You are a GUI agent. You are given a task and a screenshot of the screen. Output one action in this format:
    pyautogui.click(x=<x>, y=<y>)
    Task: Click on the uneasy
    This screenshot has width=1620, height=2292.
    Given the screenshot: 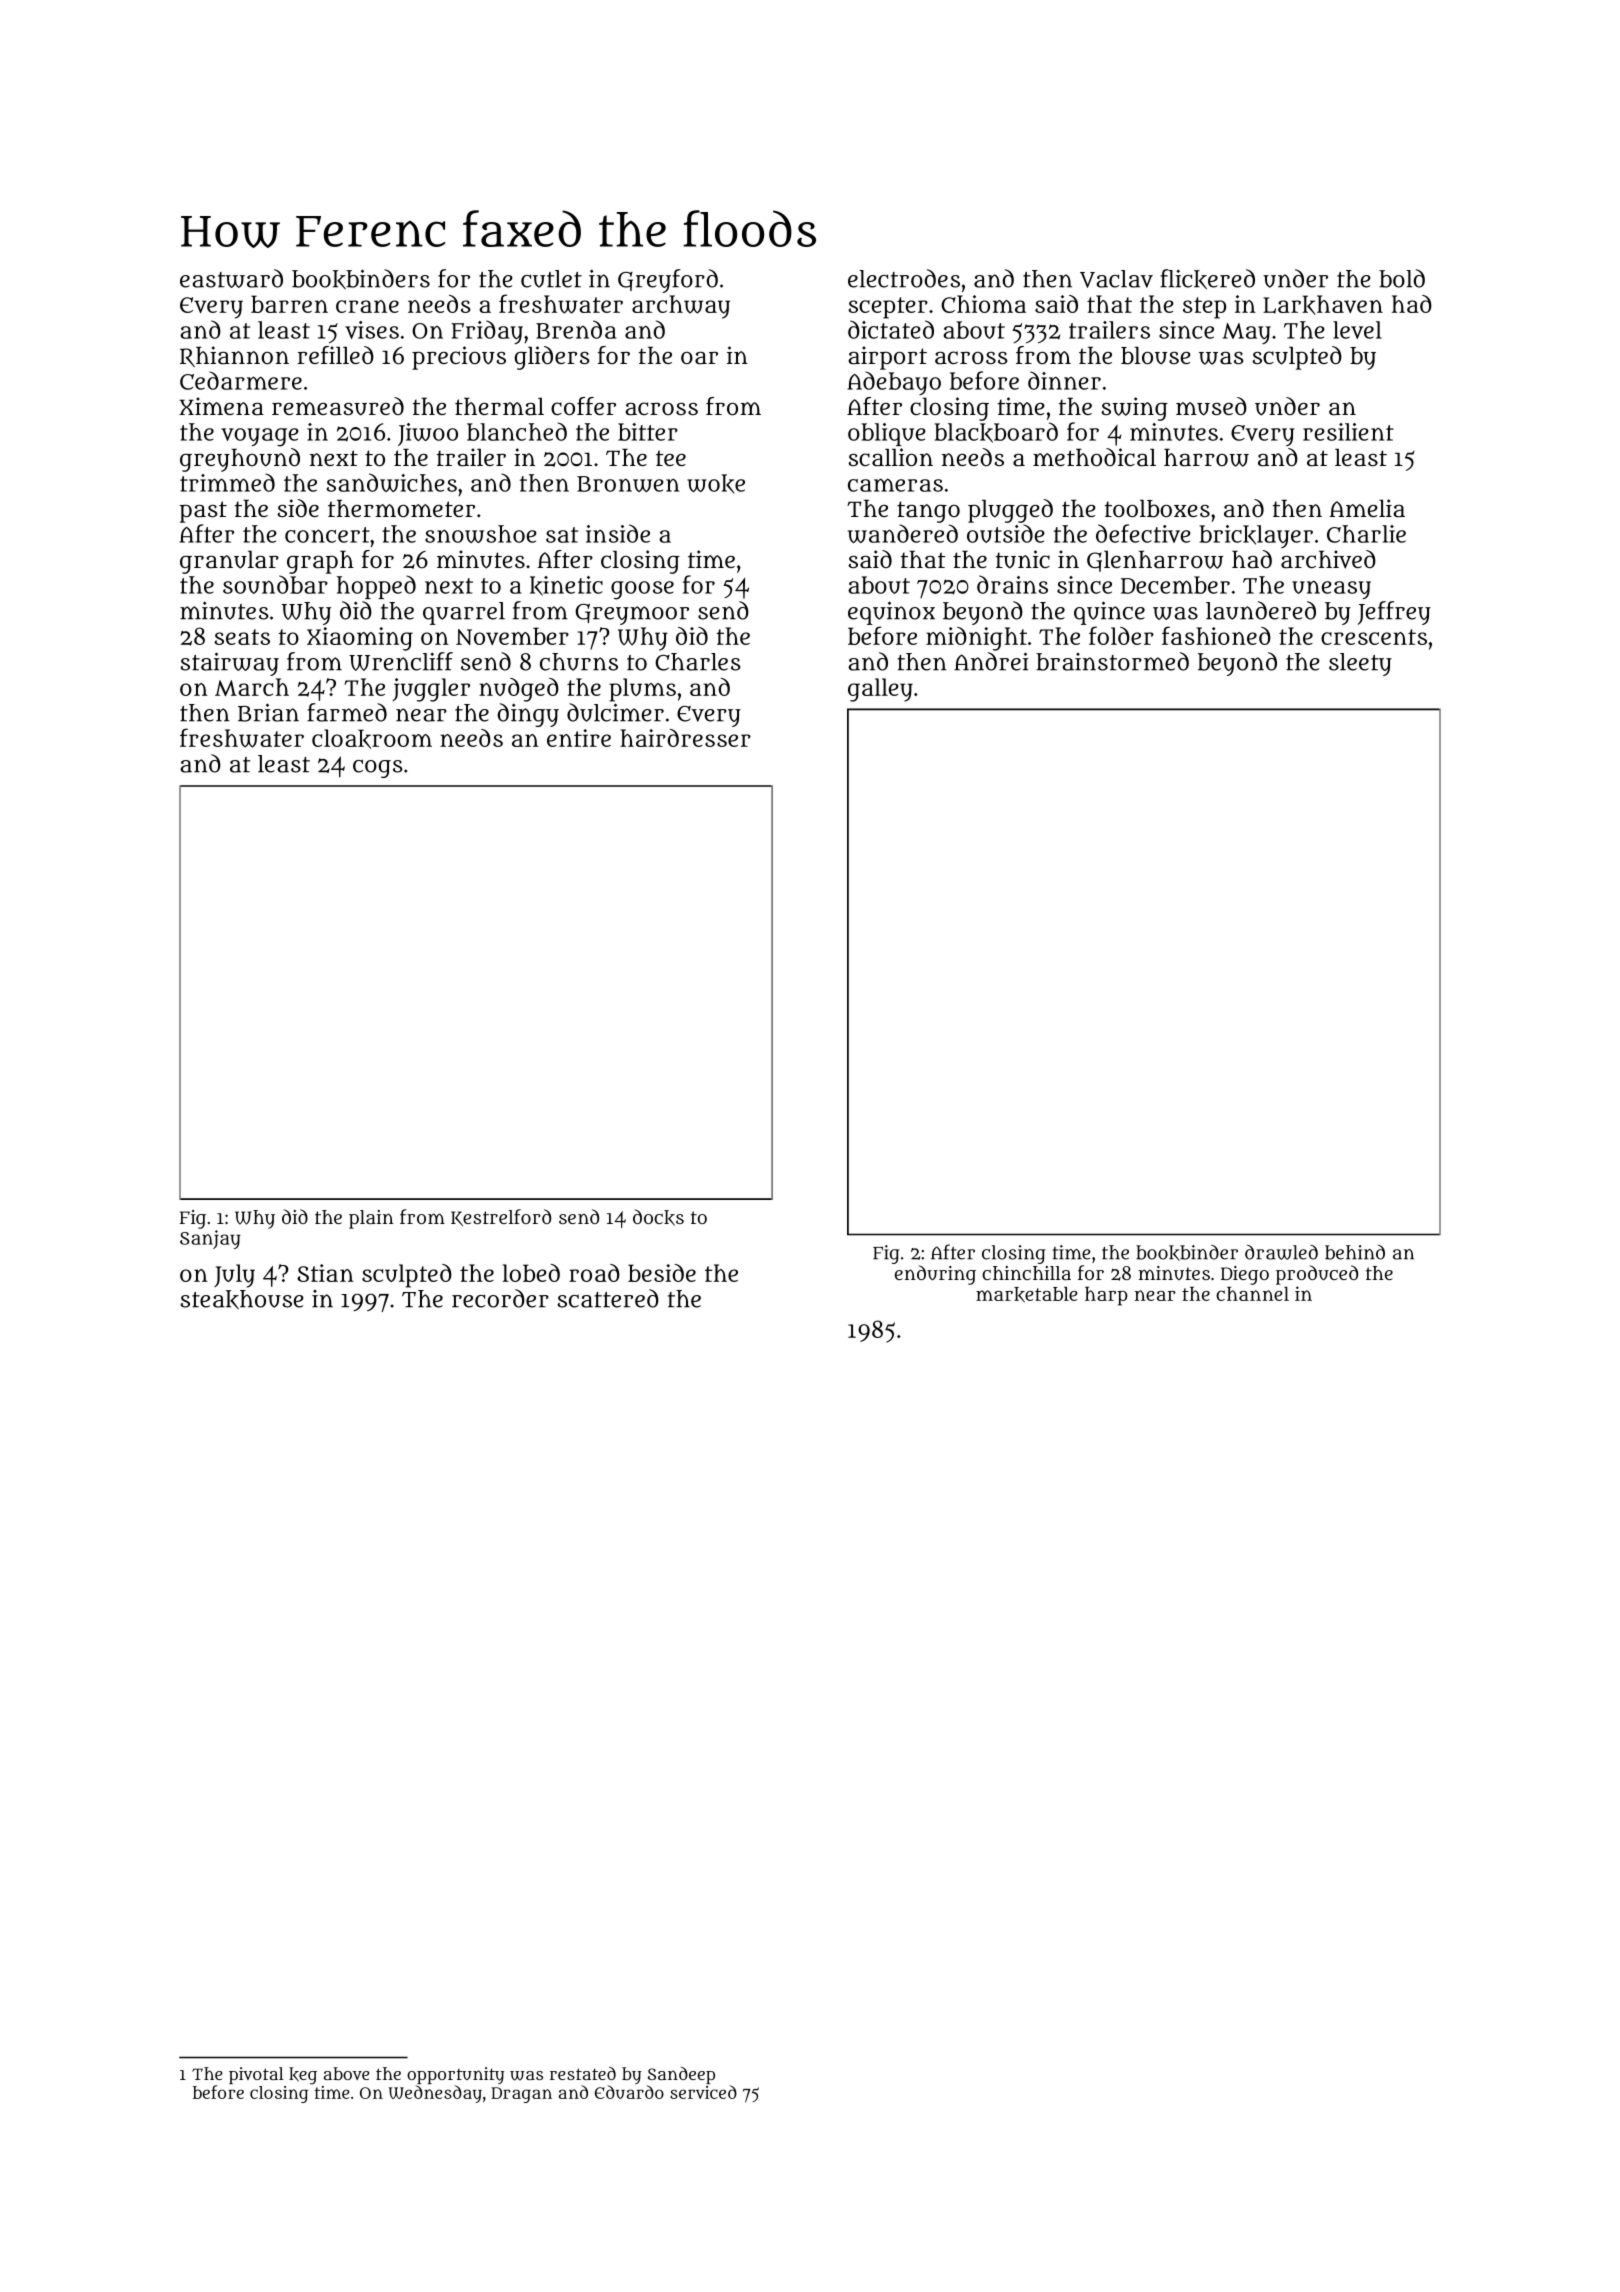 What is the action you would take?
    pyautogui.click(x=1331, y=589)
